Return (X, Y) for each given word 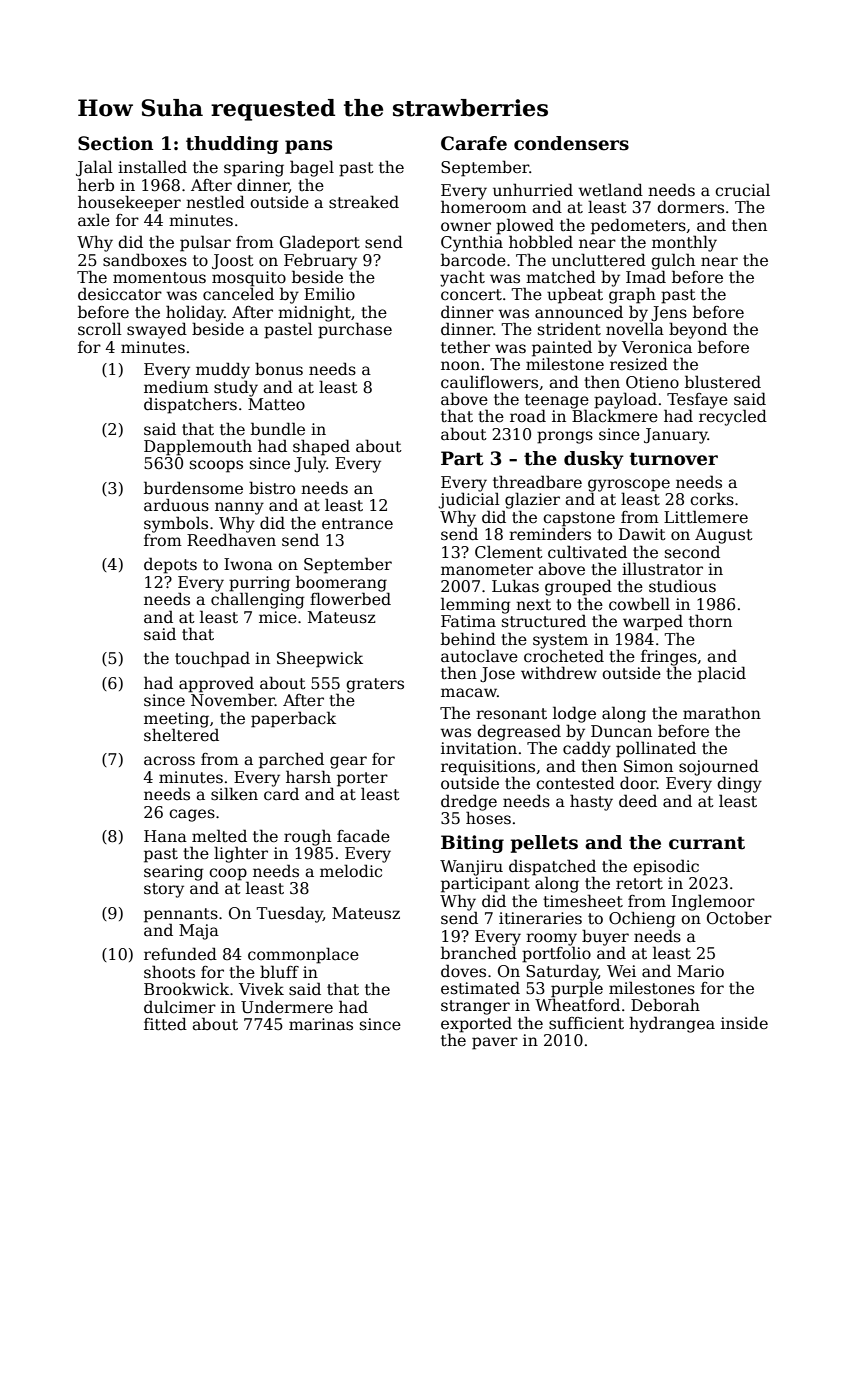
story (164, 890)
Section (115, 143)
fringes (669, 658)
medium (176, 387)
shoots (169, 972)
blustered (723, 382)
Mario (700, 971)
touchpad (212, 659)
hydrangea (672, 1024)
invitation (479, 748)
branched (479, 952)
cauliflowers (489, 382)
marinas (321, 1024)
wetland (611, 190)
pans (308, 147)
